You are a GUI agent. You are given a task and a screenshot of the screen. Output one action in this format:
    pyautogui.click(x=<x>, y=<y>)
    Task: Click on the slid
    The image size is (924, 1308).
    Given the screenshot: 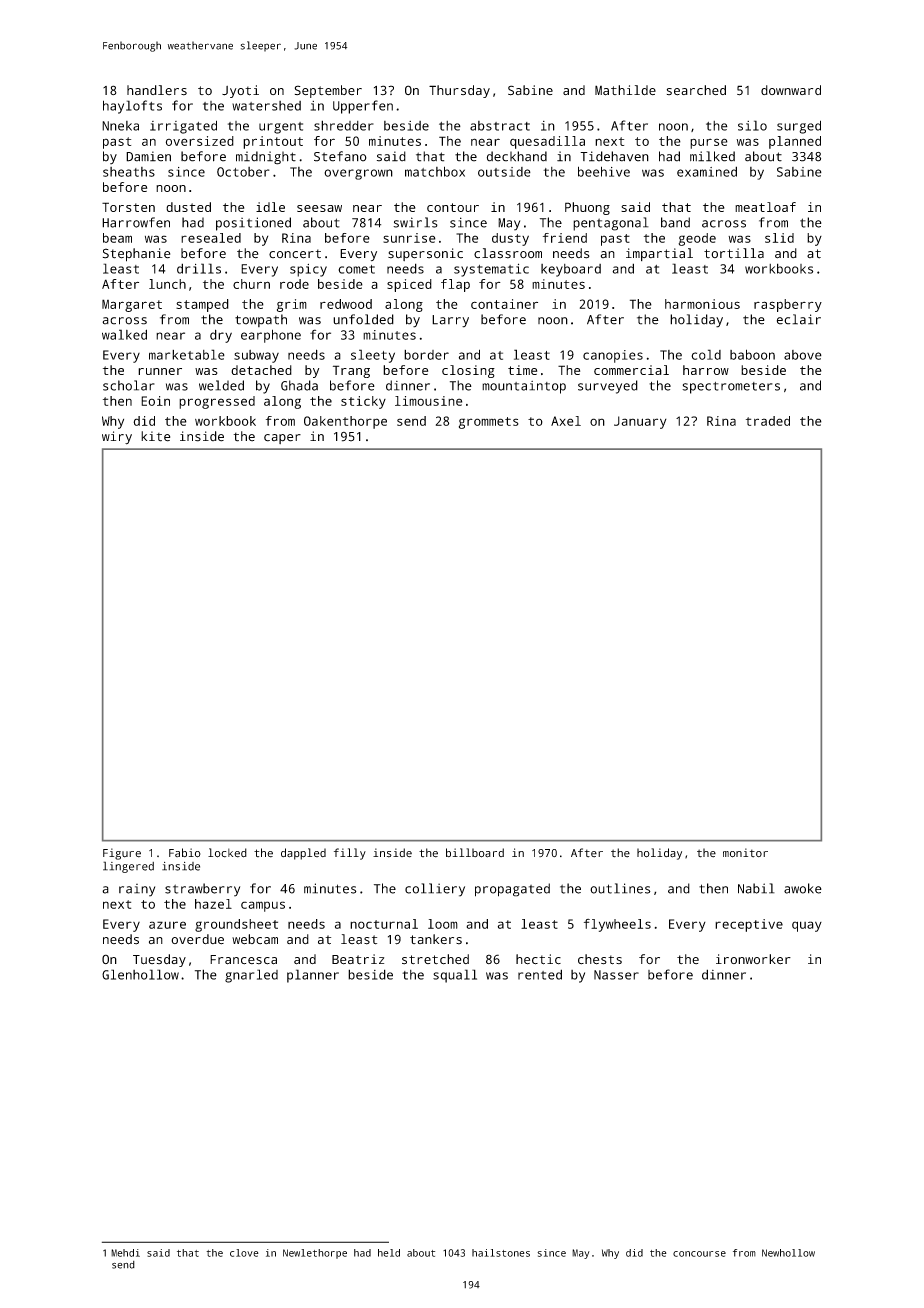 What is the action you would take?
    pyautogui.click(x=779, y=238)
